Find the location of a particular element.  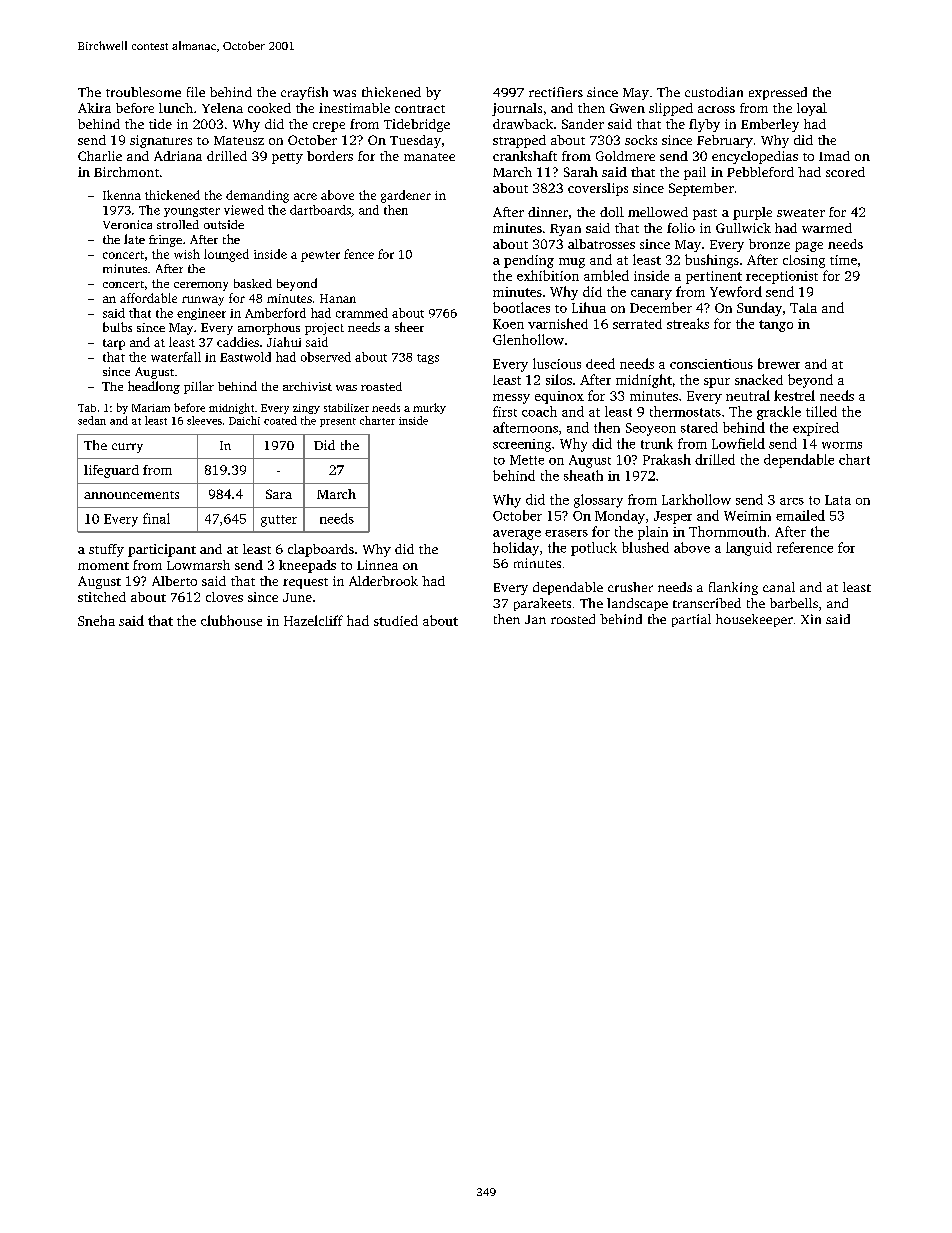

crankshaft is located at coordinates (525, 156).
